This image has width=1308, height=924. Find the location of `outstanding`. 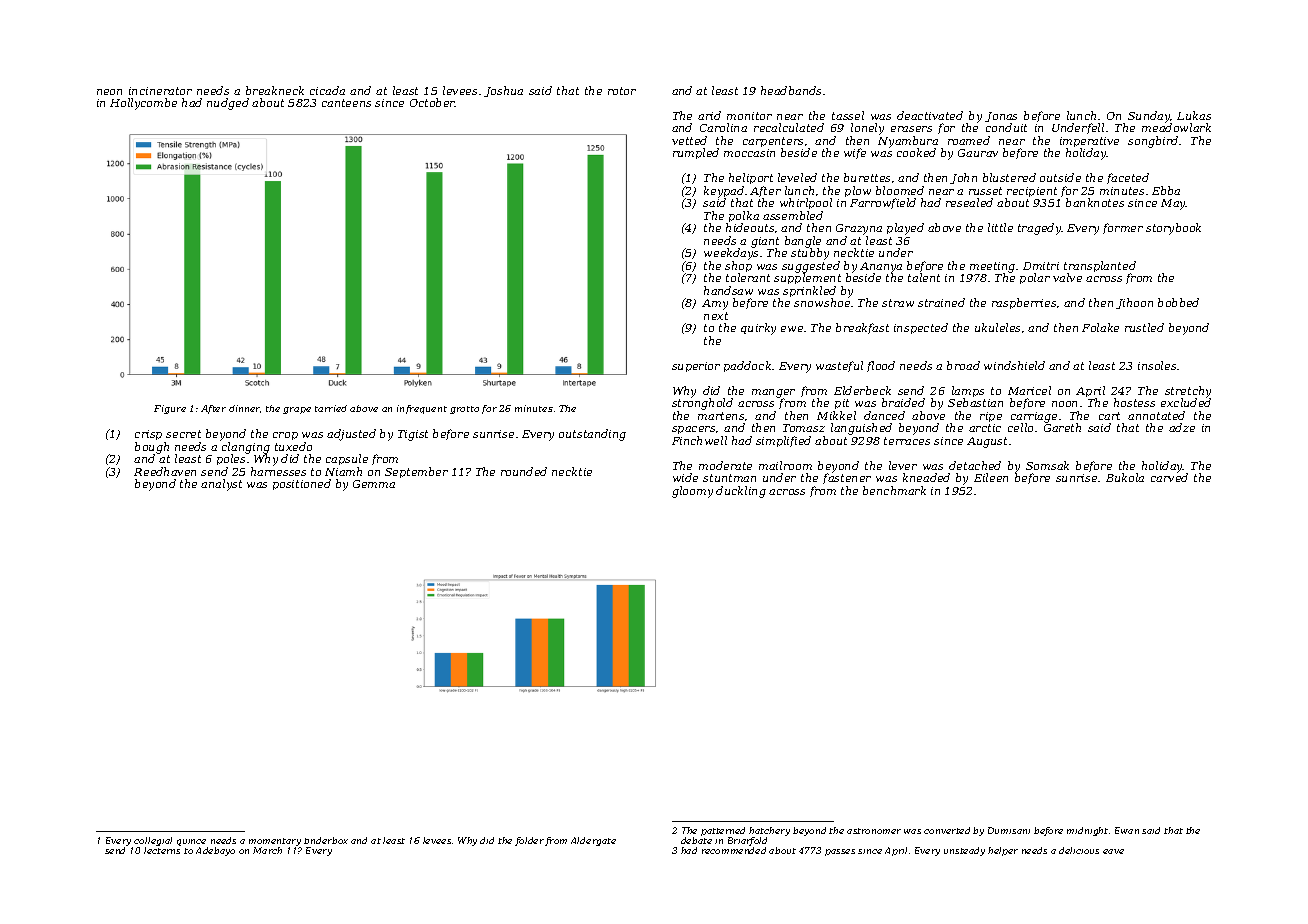

outstanding is located at coordinates (592, 435).
